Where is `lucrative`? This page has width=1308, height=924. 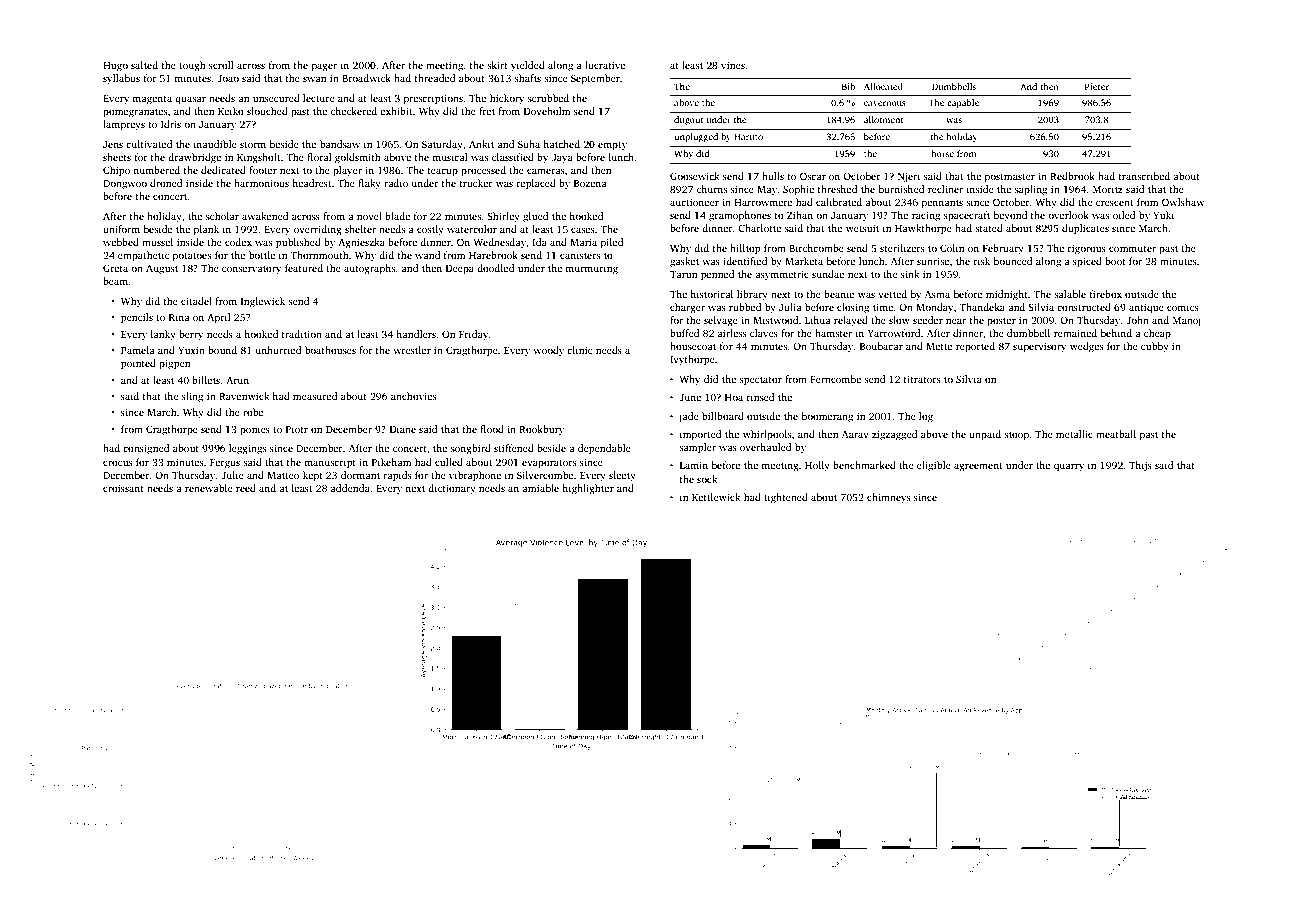
lucrative is located at coordinates (605, 65).
